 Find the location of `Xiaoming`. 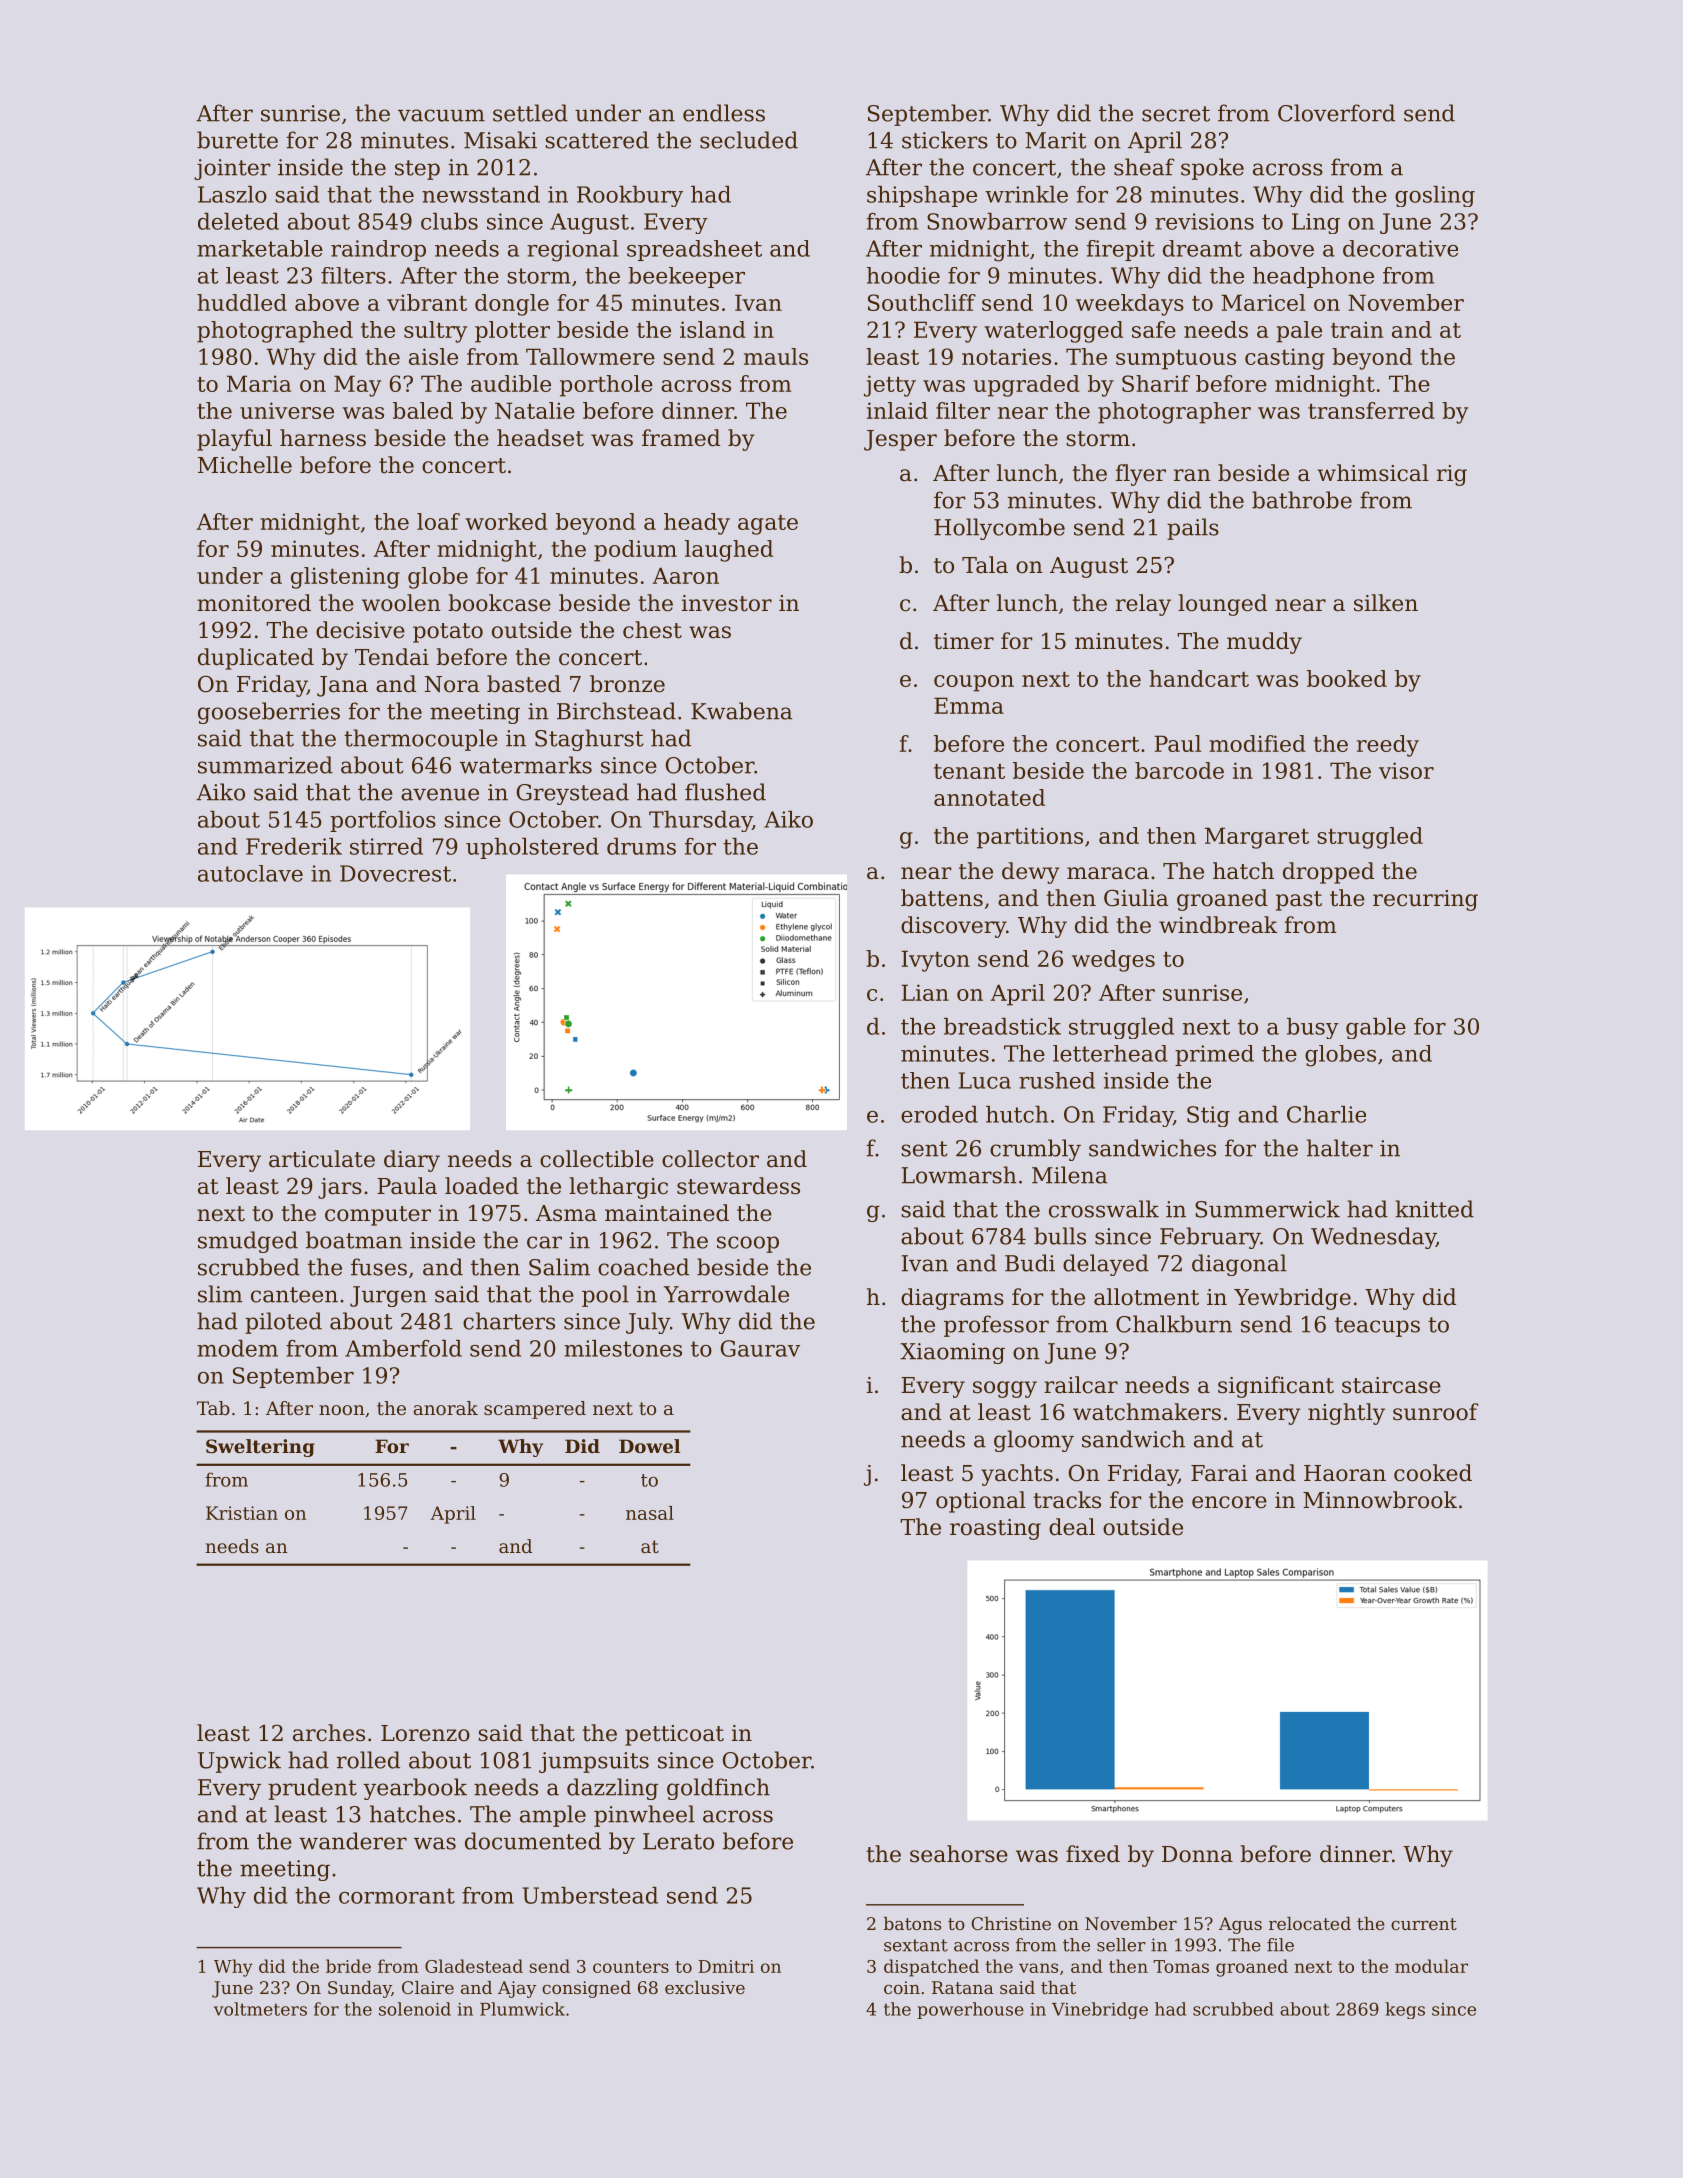

Xiaoming is located at coordinates (952, 1353).
